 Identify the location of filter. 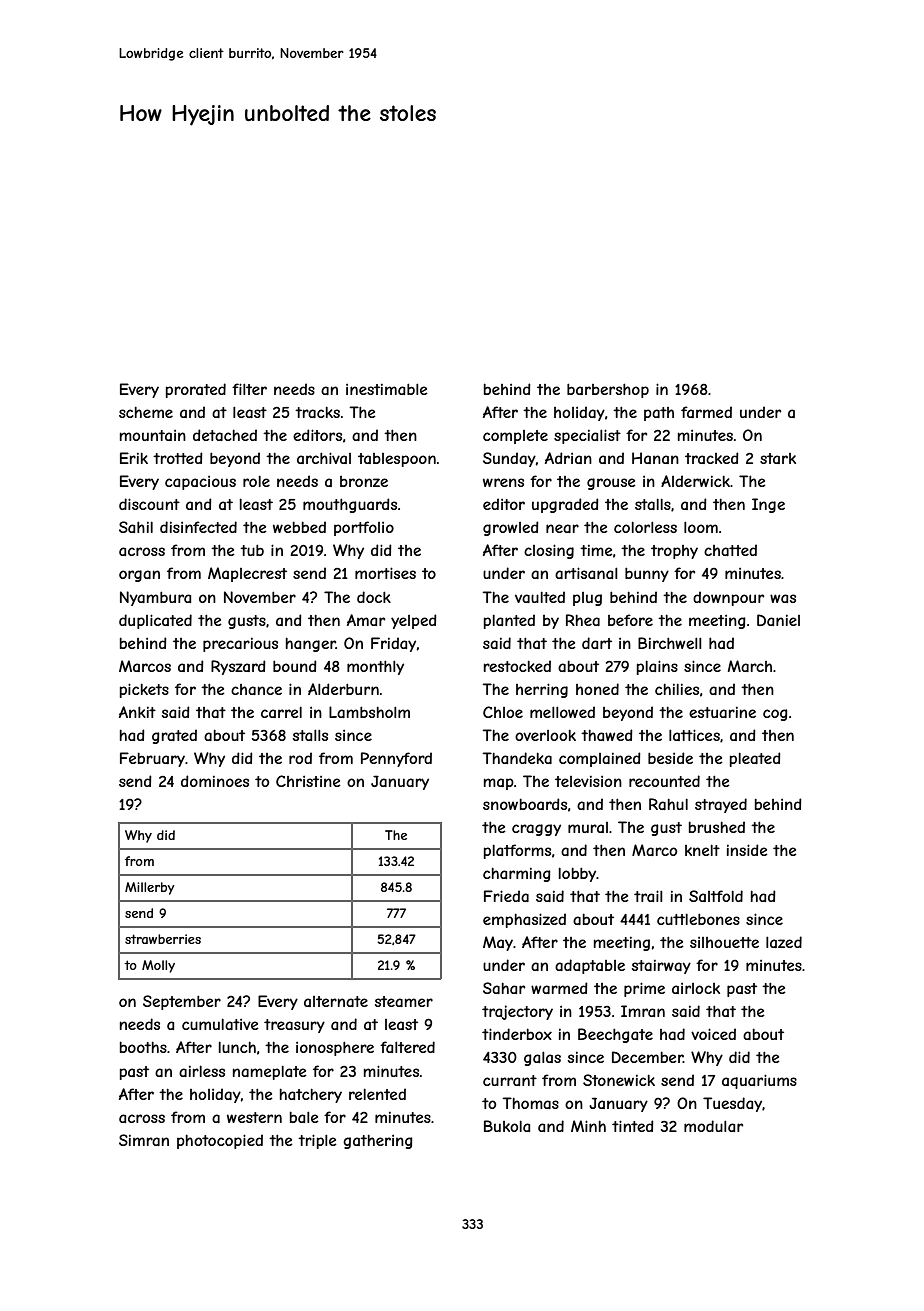
(249, 389).
